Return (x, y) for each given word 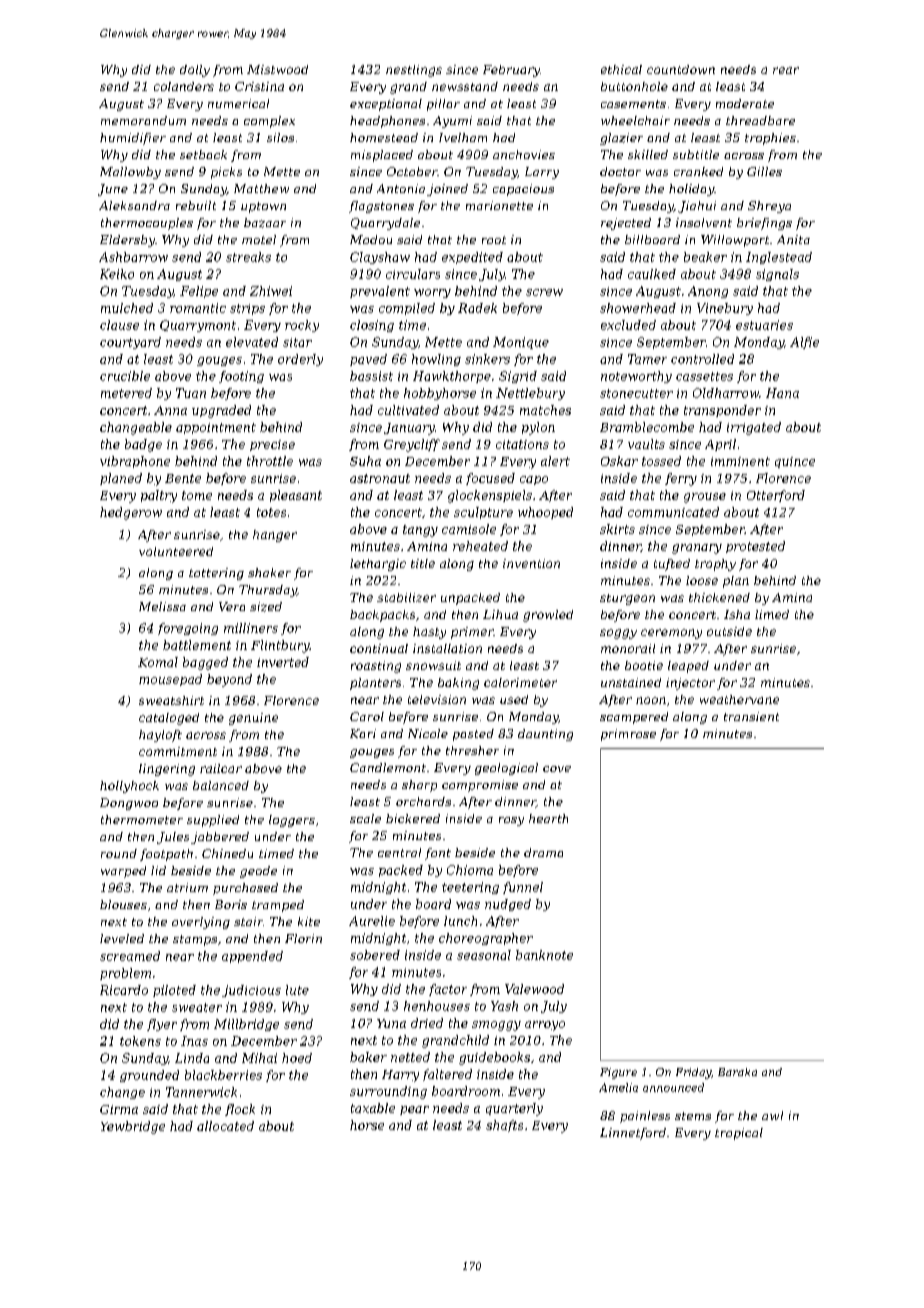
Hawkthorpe (452, 377)
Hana (782, 393)
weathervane (739, 699)
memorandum (143, 120)
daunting (545, 735)
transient (751, 716)
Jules (173, 838)
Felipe (199, 292)
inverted (283, 662)
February (511, 71)
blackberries (223, 1075)
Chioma (470, 870)
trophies (770, 139)
